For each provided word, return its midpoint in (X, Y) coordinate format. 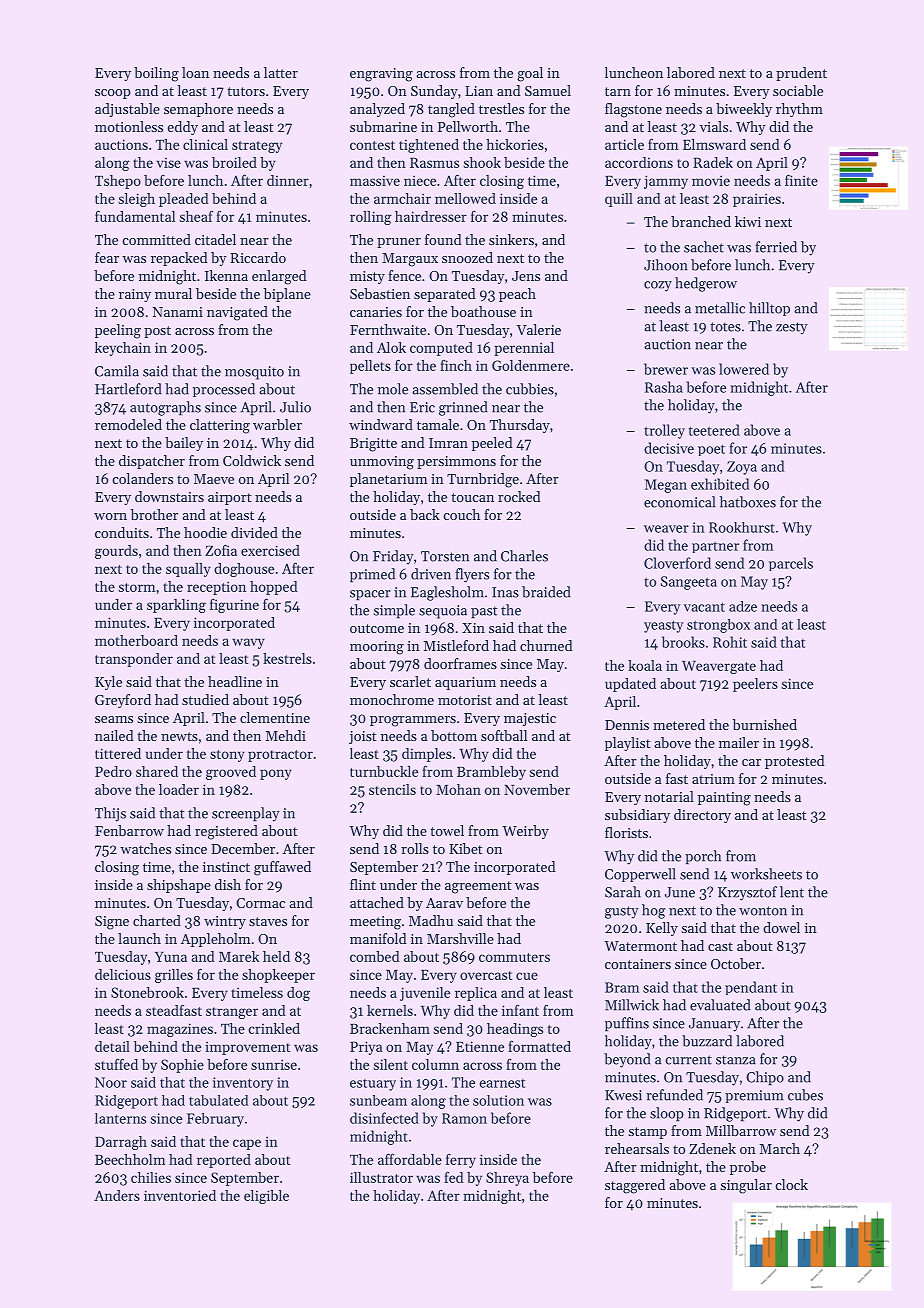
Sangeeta (689, 583)
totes (725, 327)
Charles (524, 556)
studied (205, 699)
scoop (113, 94)
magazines (180, 1030)
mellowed (465, 198)
